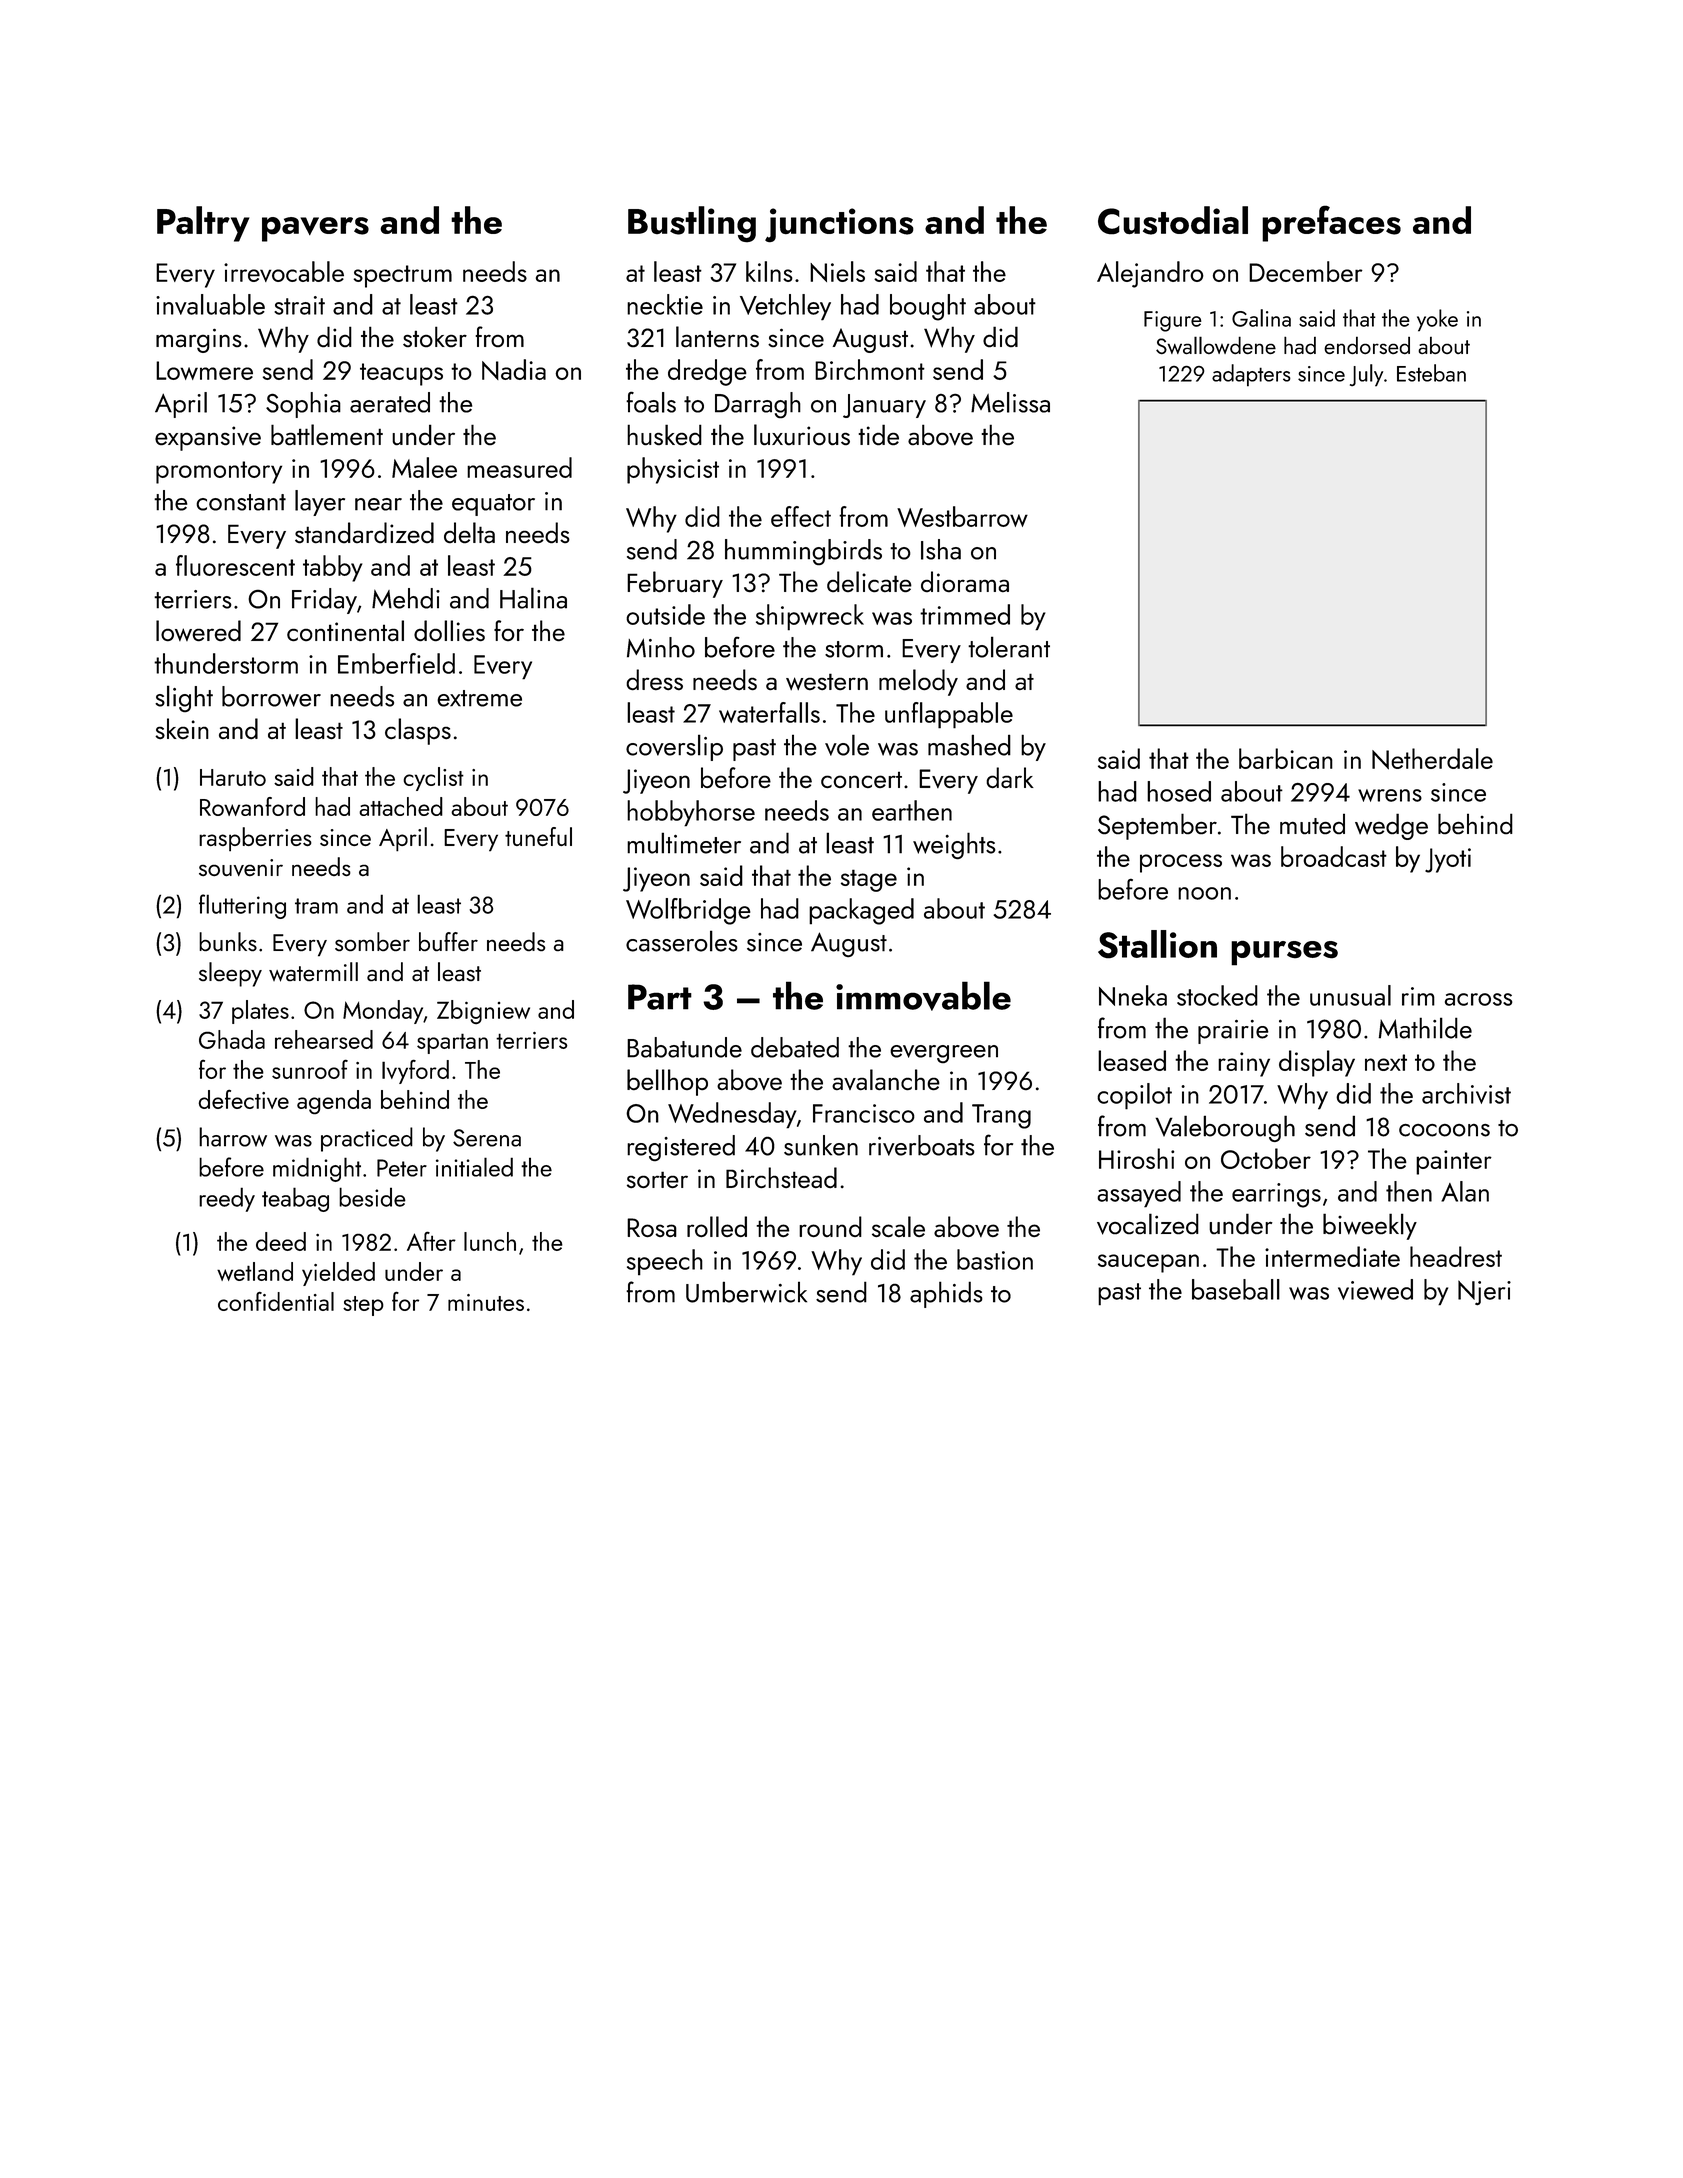 The width and height of the image is (1683, 2178). What do you see at coordinates (1332, 1256) in the image?
I see `intermediate` at bounding box center [1332, 1256].
